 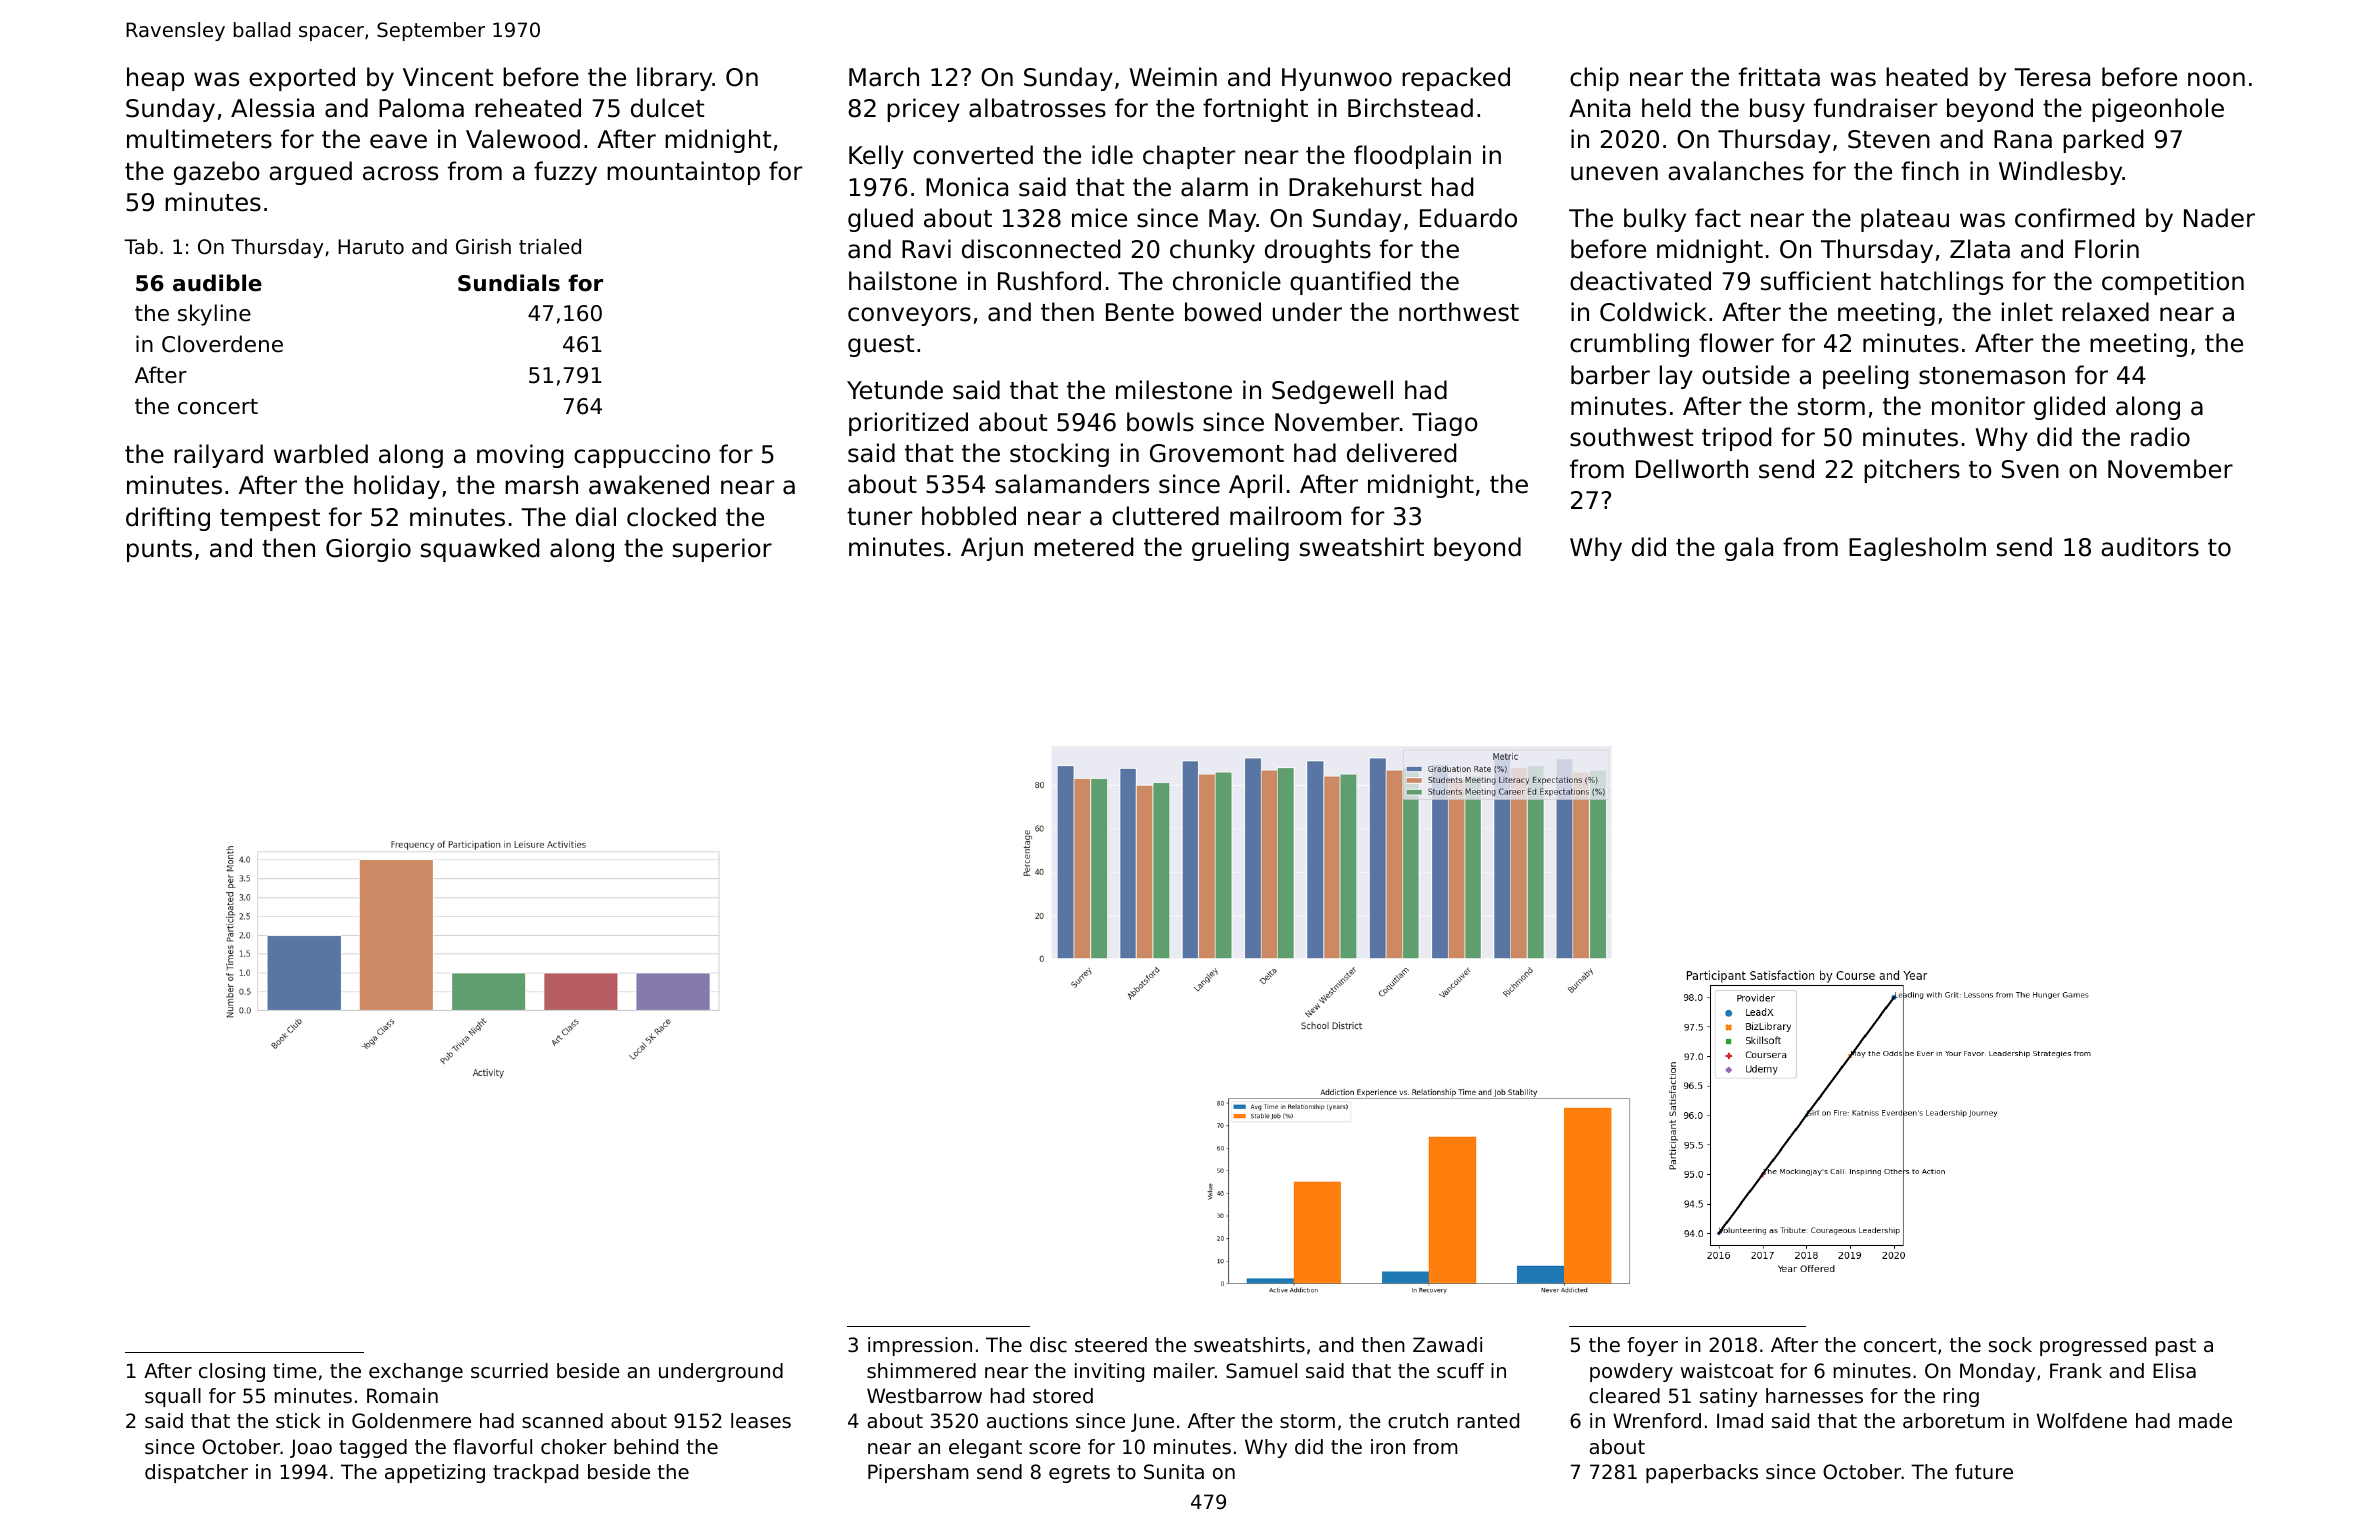 I want to click on frittata, so click(x=1779, y=77).
